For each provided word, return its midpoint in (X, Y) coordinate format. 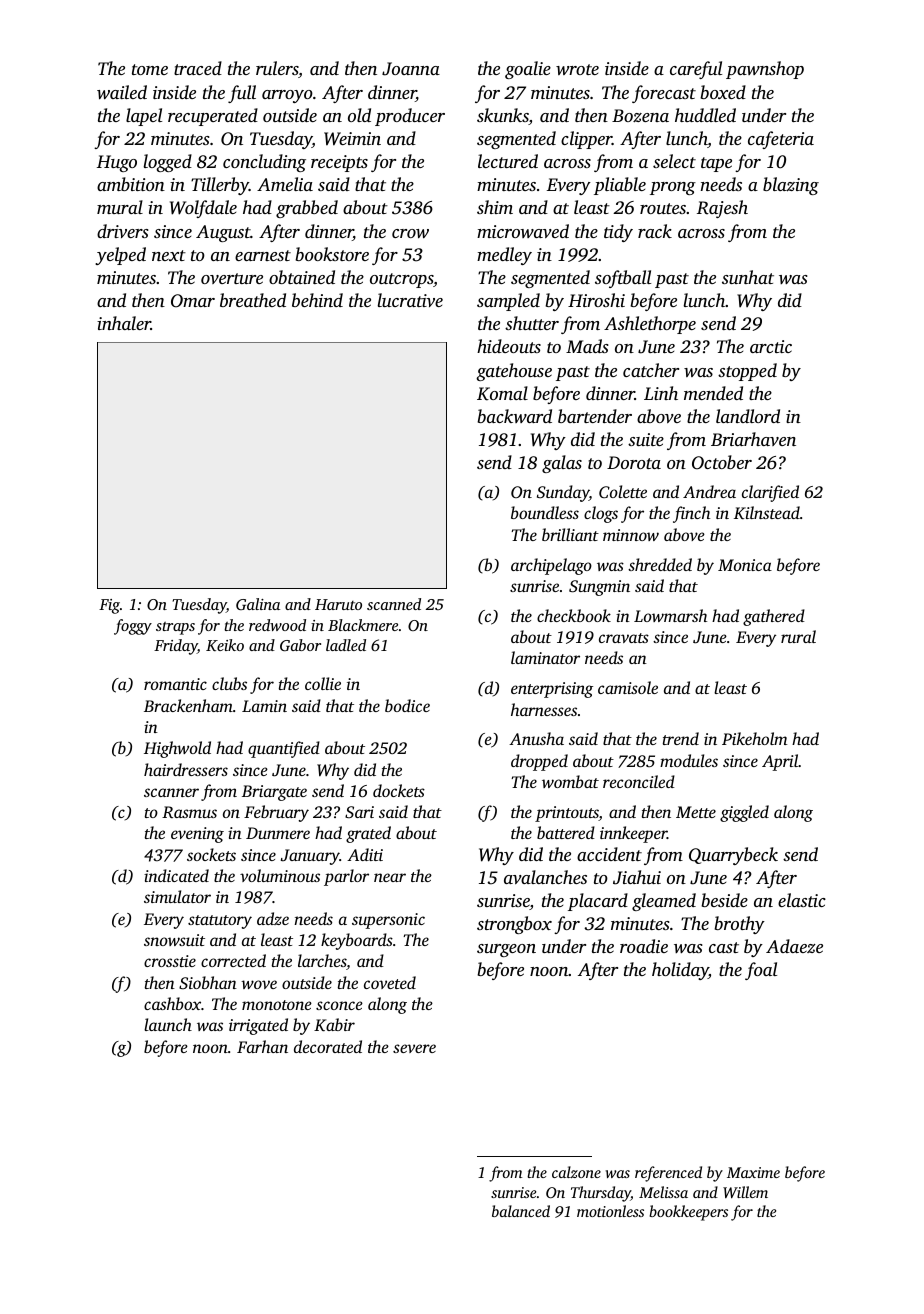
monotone (277, 1005)
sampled (508, 302)
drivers (123, 231)
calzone (576, 1172)
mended (713, 393)
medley (504, 256)
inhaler (124, 323)
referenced (668, 1174)
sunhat (748, 277)
